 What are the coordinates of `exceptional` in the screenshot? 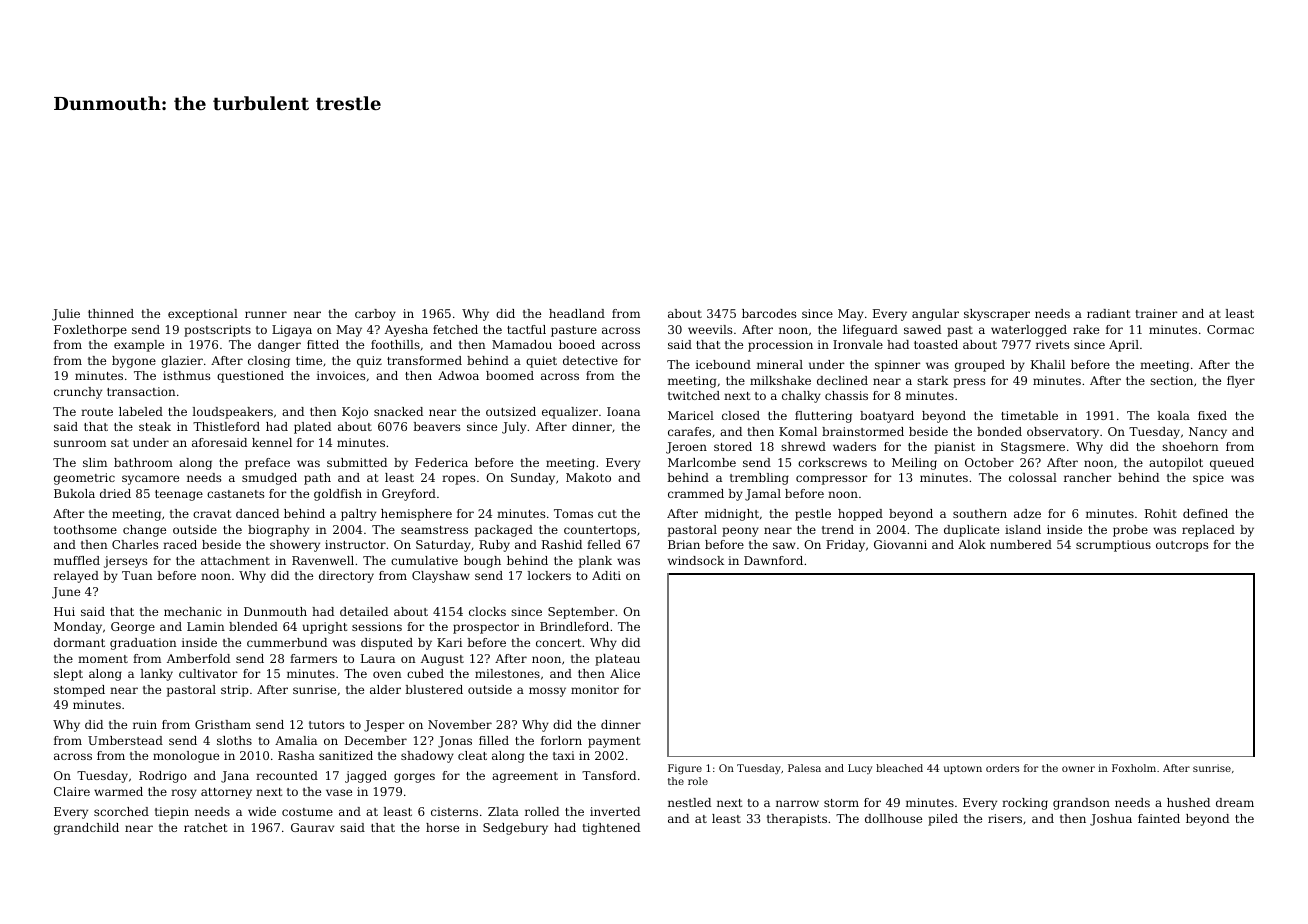 It's located at (203, 315).
